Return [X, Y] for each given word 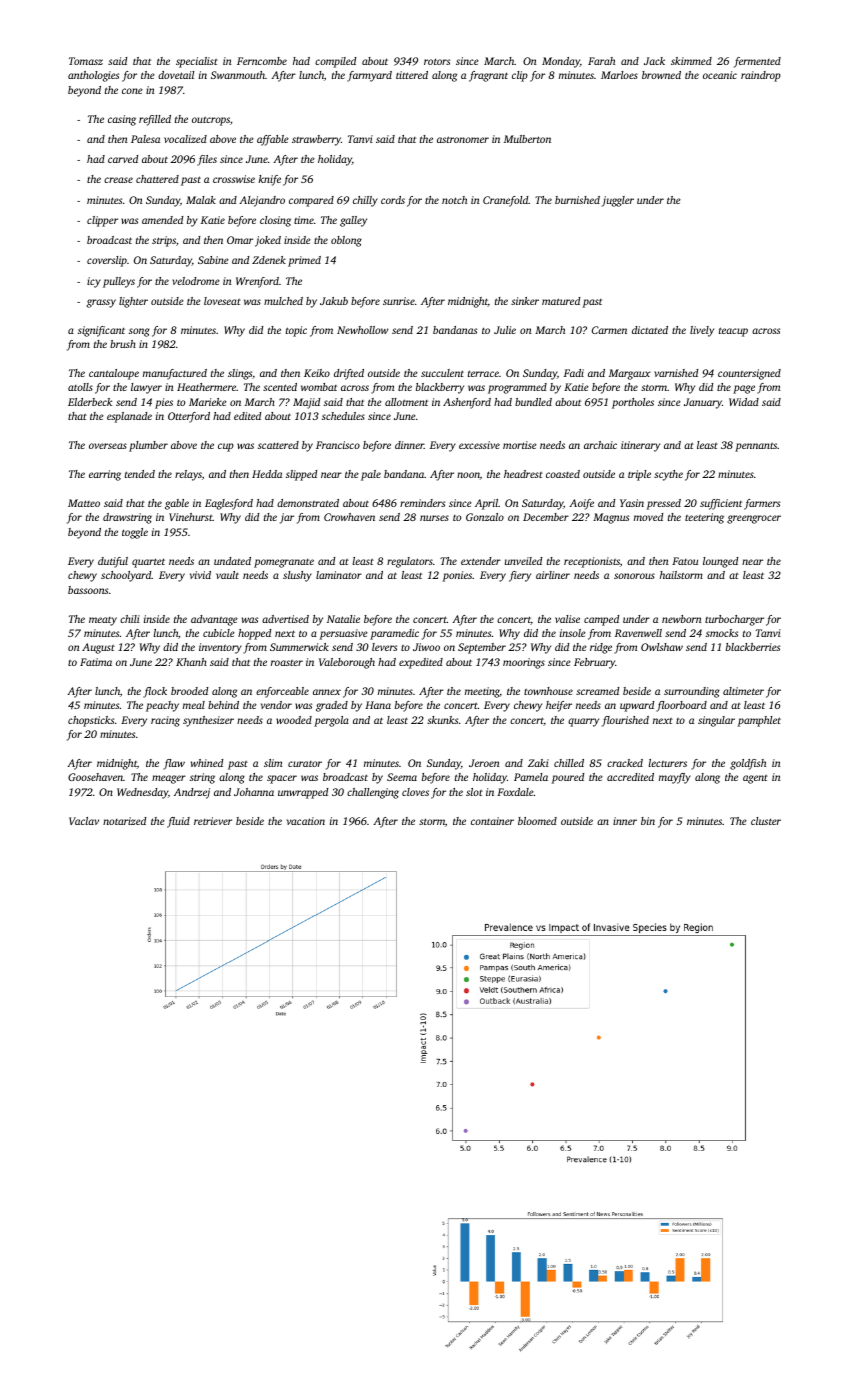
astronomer [463, 139]
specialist [197, 62]
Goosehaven [95, 777]
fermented [757, 62]
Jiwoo [426, 647]
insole [573, 633]
